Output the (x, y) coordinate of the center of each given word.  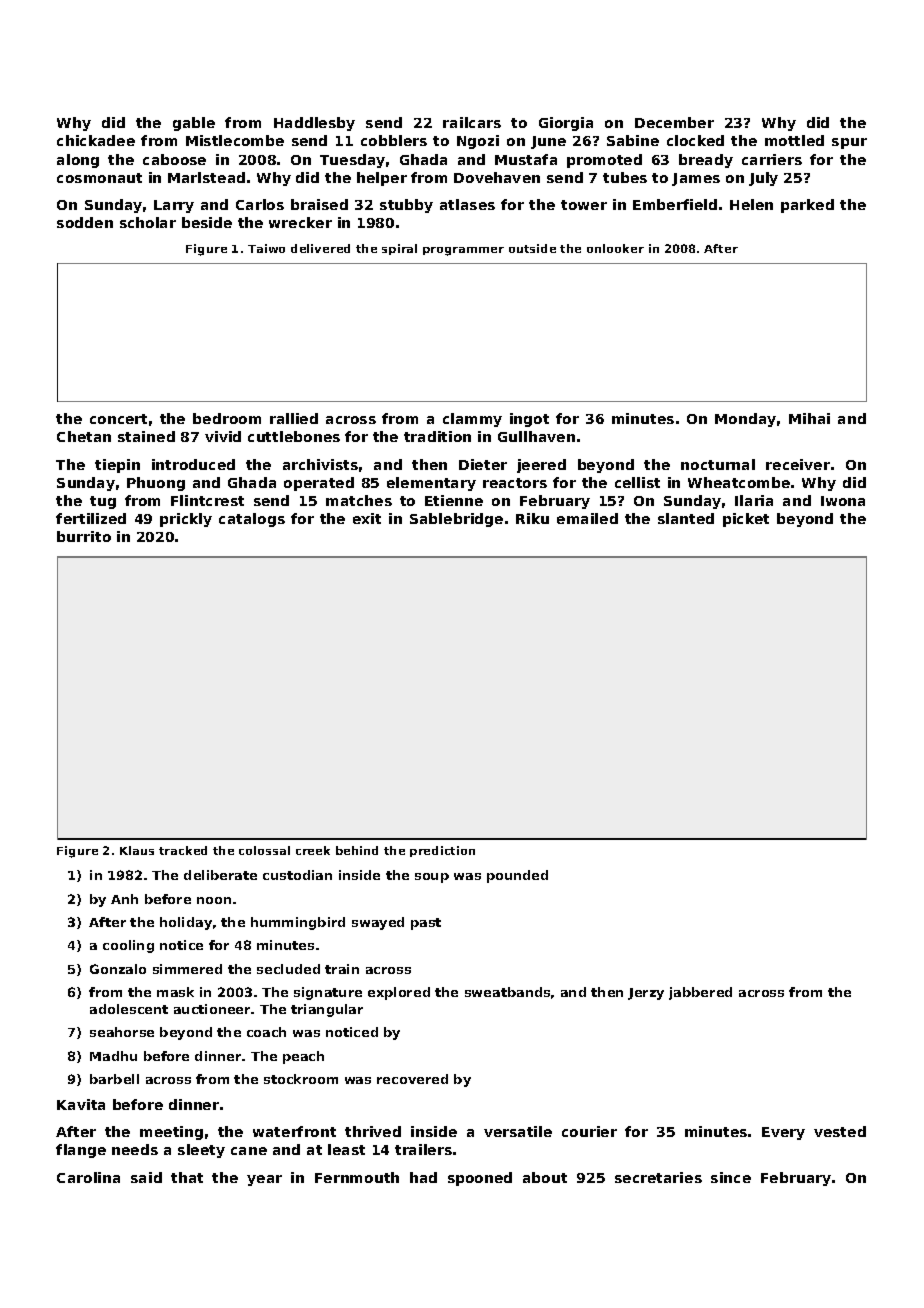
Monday (745, 420)
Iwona (843, 501)
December (674, 122)
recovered (412, 1079)
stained (146, 436)
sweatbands (507, 992)
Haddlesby (314, 124)
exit (367, 518)
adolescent (129, 1009)
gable (194, 124)
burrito (84, 536)
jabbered (700, 993)
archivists (320, 464)
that (187, 1177)
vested (840, 1131)
